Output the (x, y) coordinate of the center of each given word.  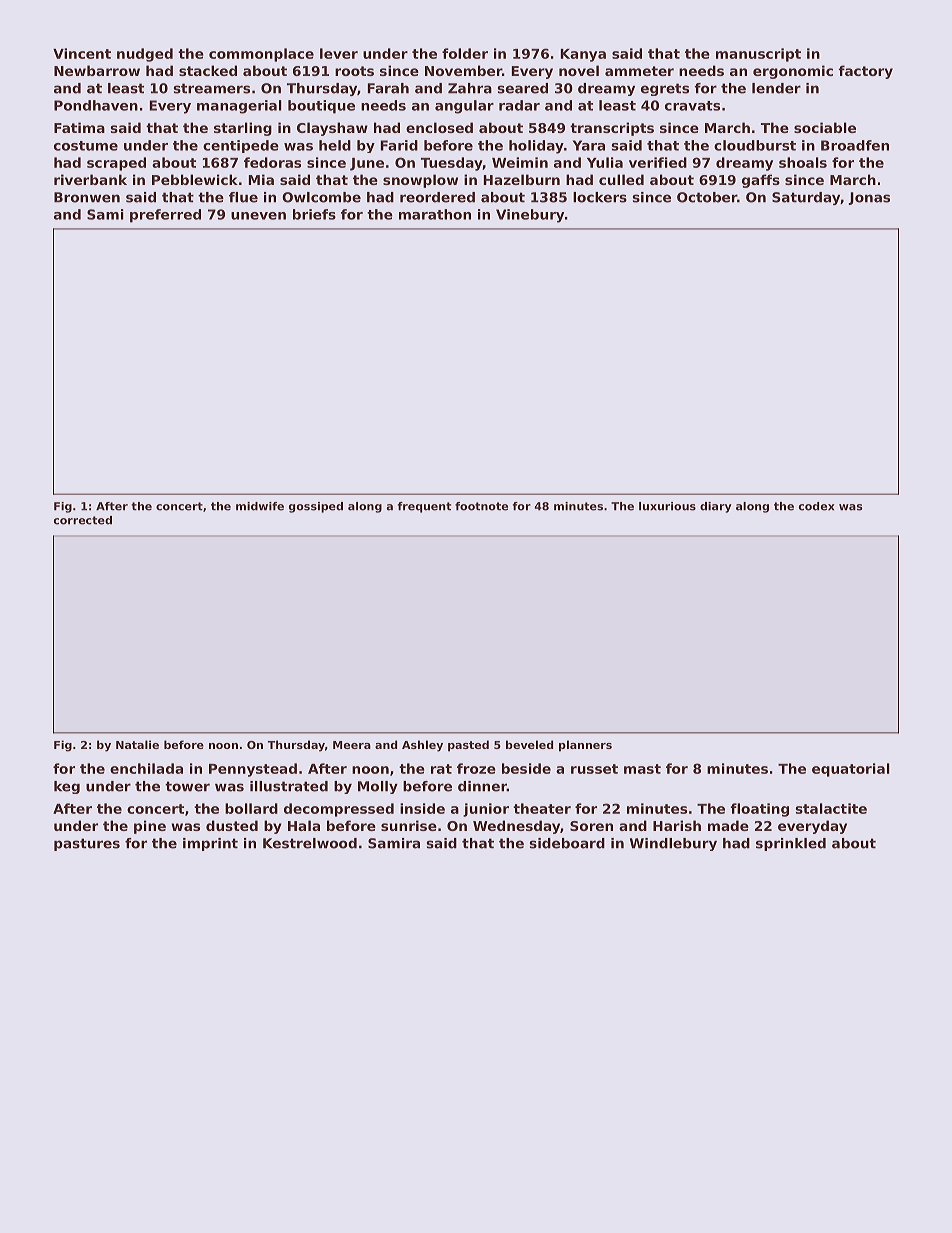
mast (642, 769)
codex (816, 506)
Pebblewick (195, 179)
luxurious (667, 506)
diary (716, 507)
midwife (260, 506)
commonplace (261, 55)
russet (594, 769)
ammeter (639, 71)
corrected (83, 520)
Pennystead (253, 770)
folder (465, 53)
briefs (314, 214)
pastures (87, 844)
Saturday (806, 198)
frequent (424, 507)
